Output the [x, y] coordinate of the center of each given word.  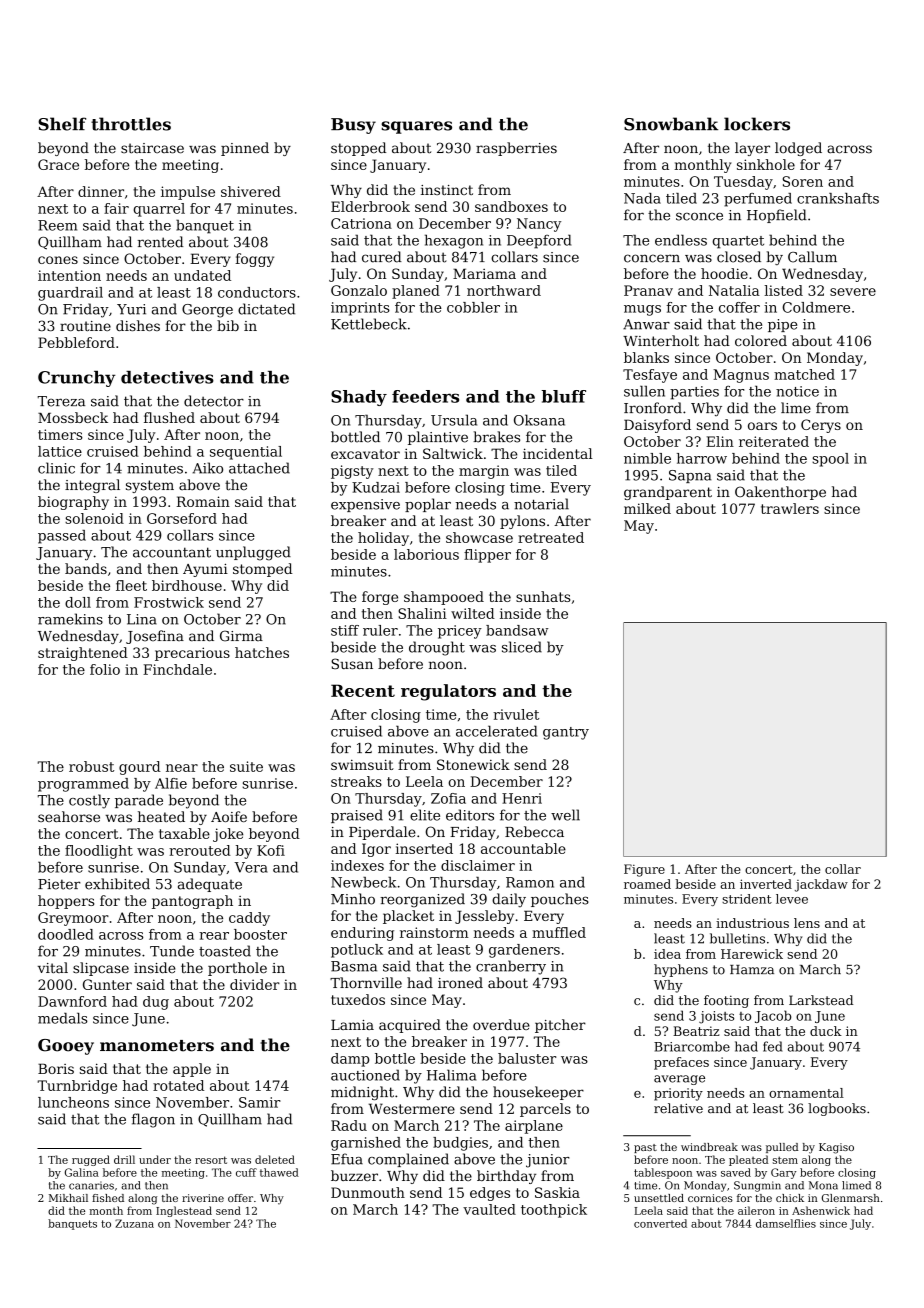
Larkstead [821, 1000]
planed [416, 292]
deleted [275, 1159]
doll [78, 602]
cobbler [473, 307]
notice [797, 391]
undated [202, 275]
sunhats [543, 596]
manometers [157, 1046]
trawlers [790, 508]
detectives [167, 377]
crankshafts [838, 198]
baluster [527, 1058]
